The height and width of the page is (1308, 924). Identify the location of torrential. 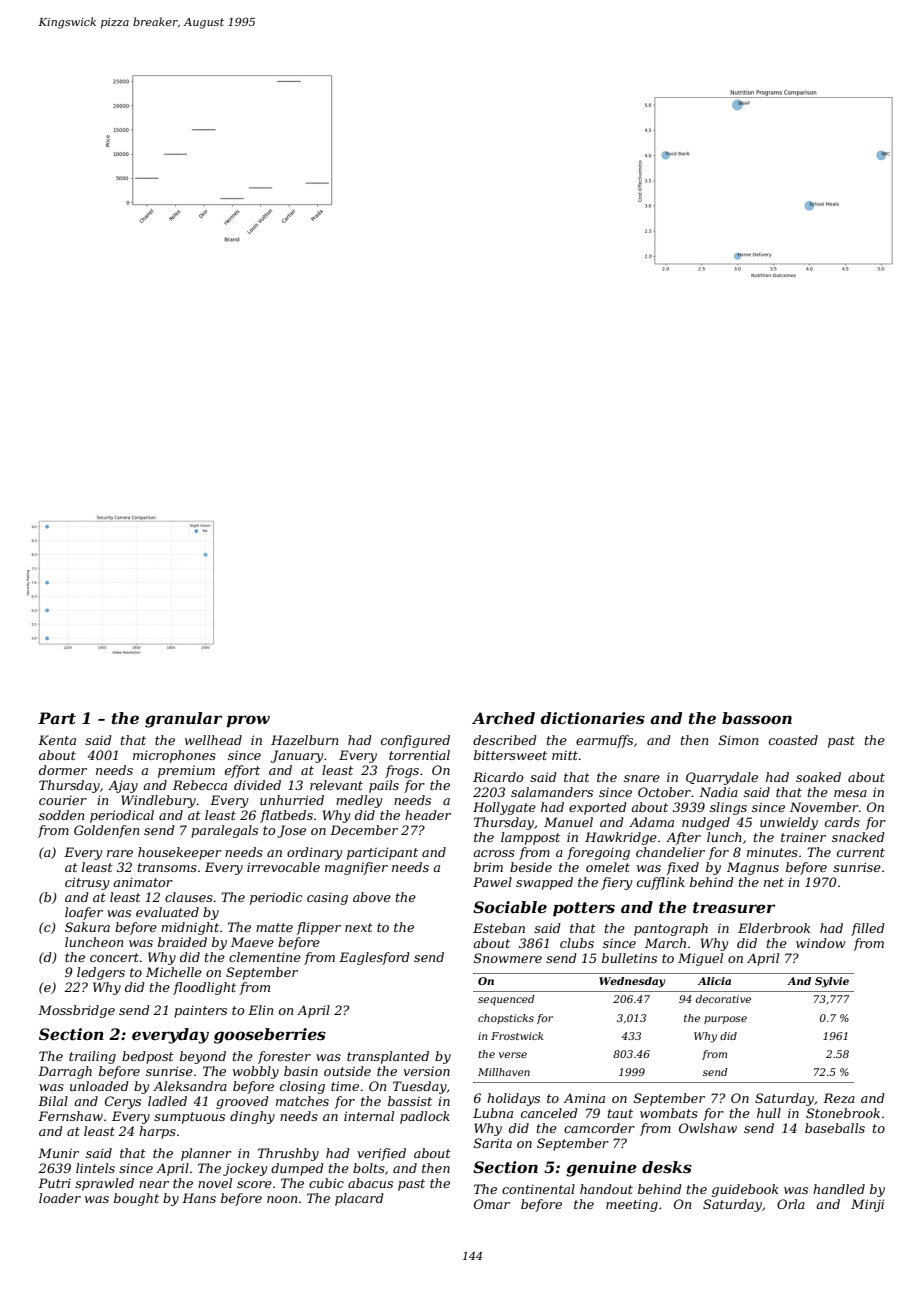
(419, 755).
